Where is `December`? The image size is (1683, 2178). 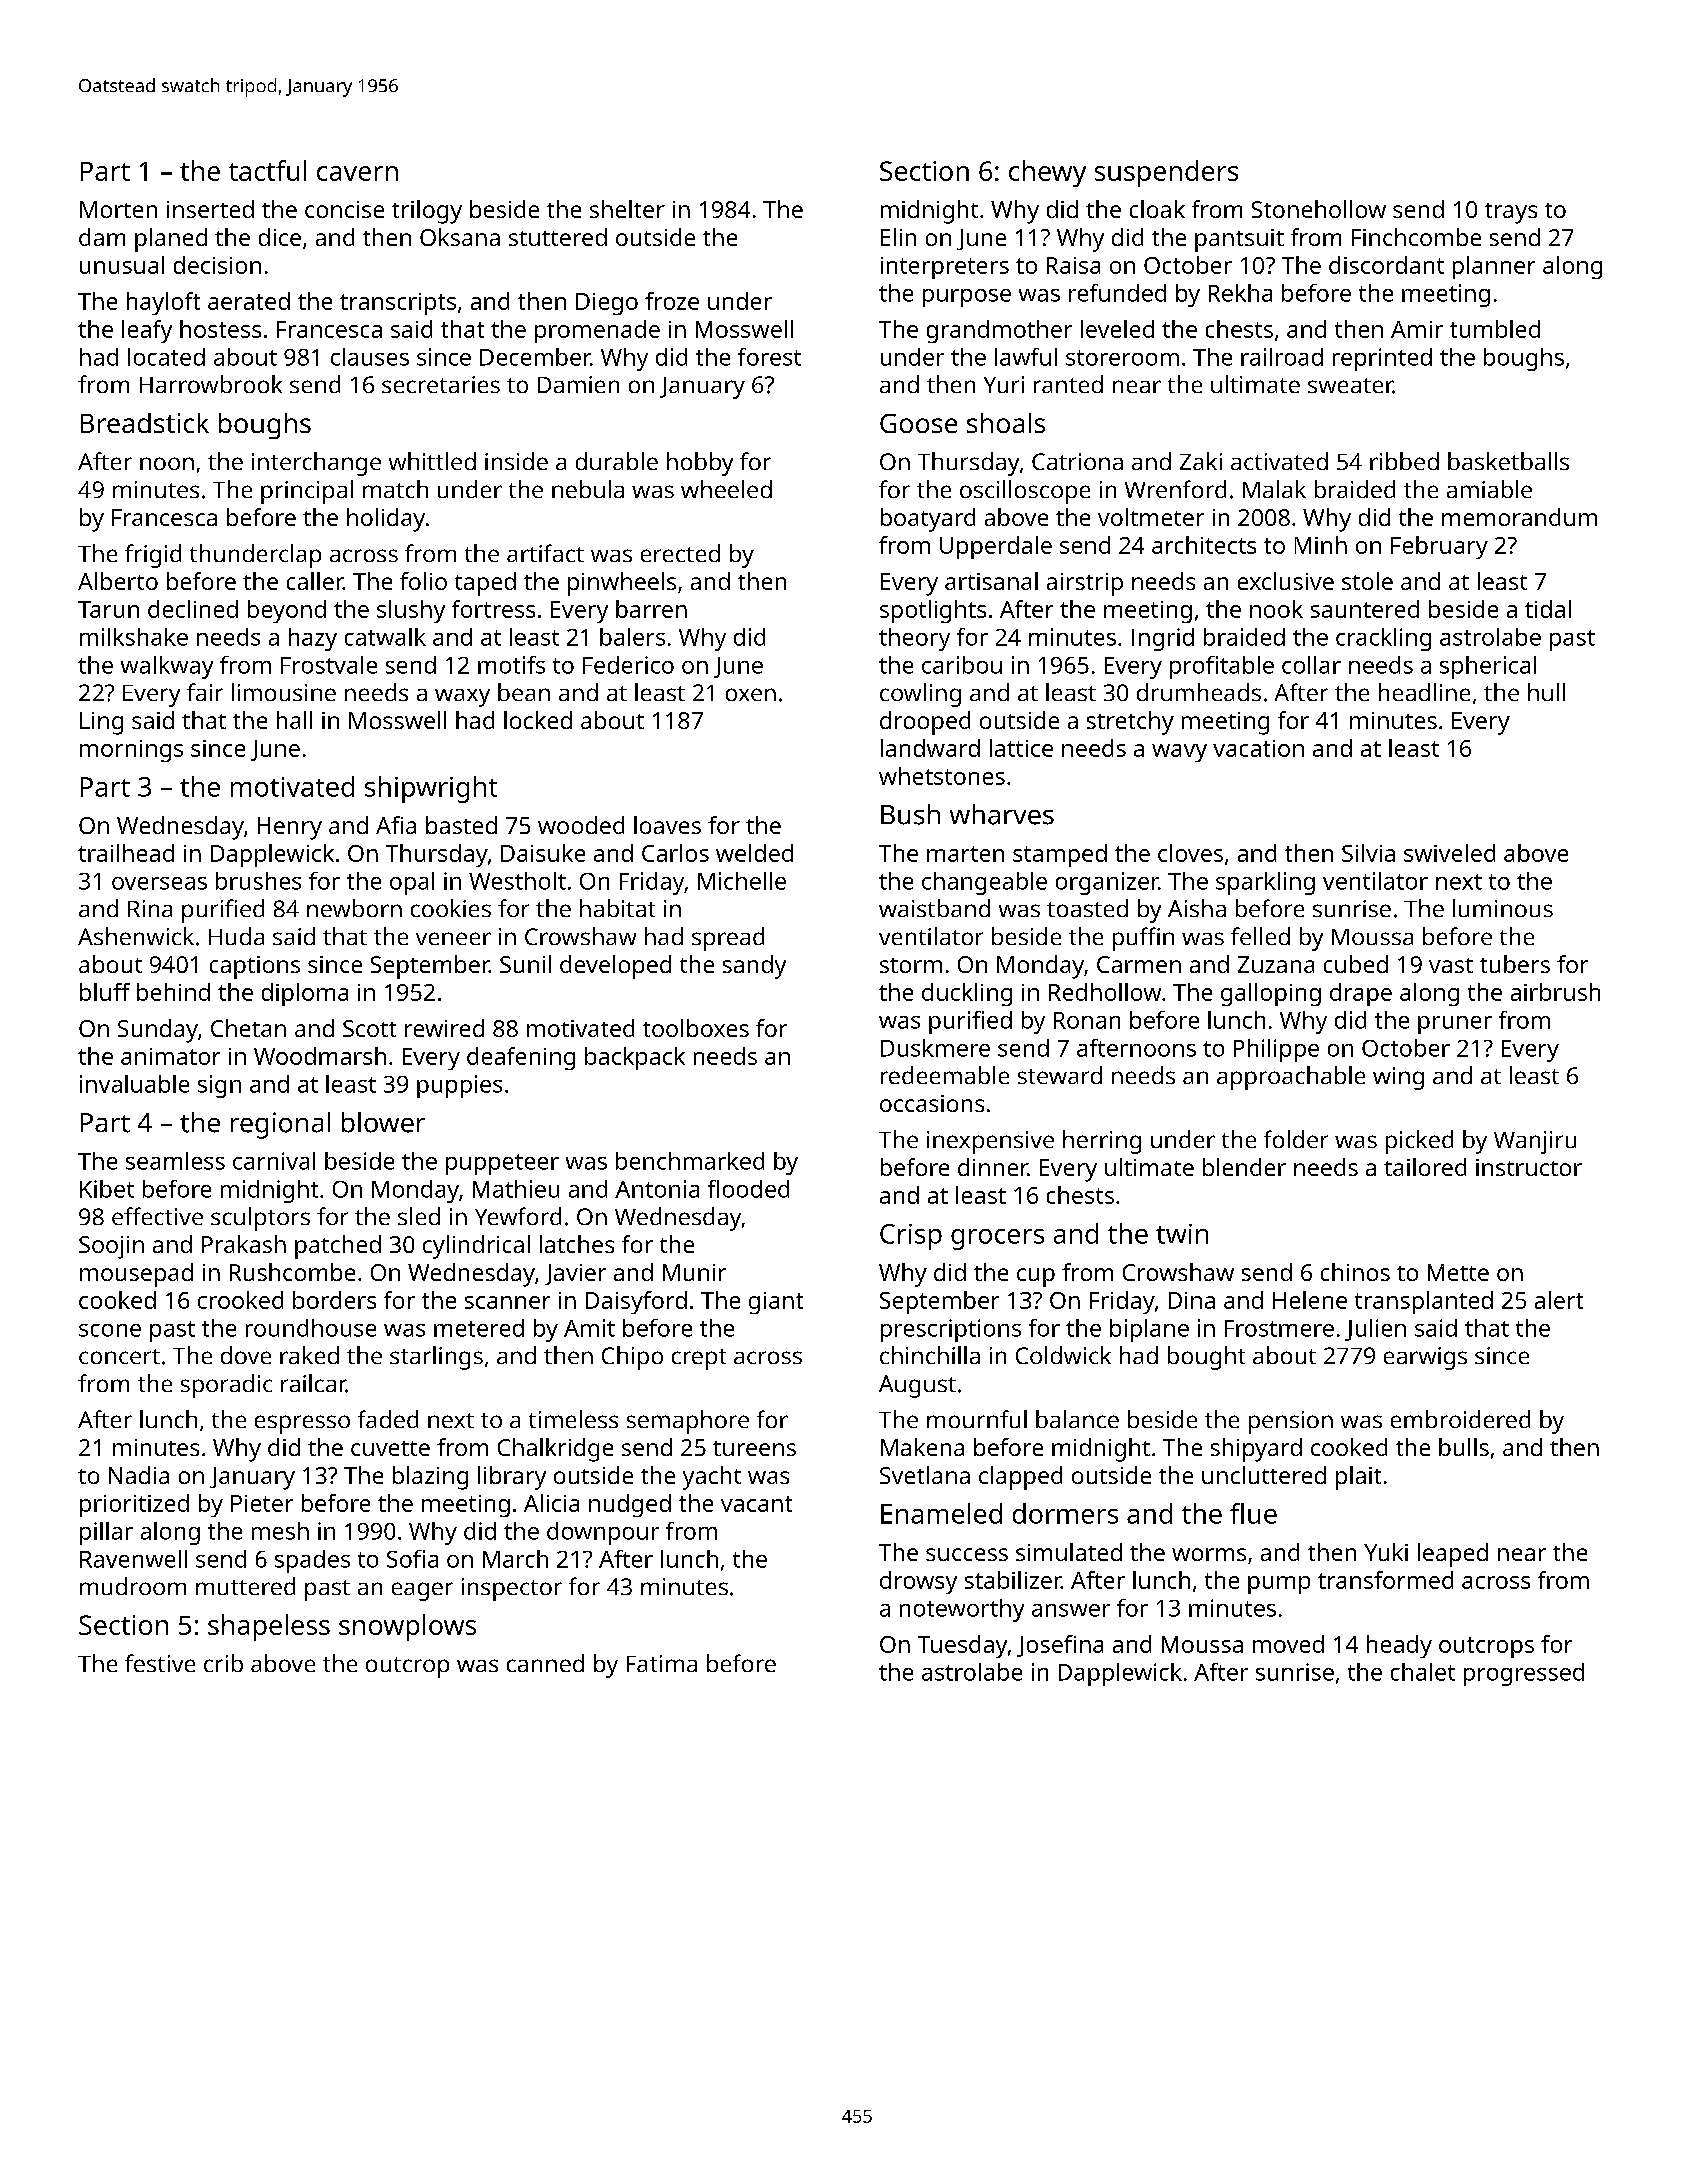 December is located at coordinates (535, 357).
